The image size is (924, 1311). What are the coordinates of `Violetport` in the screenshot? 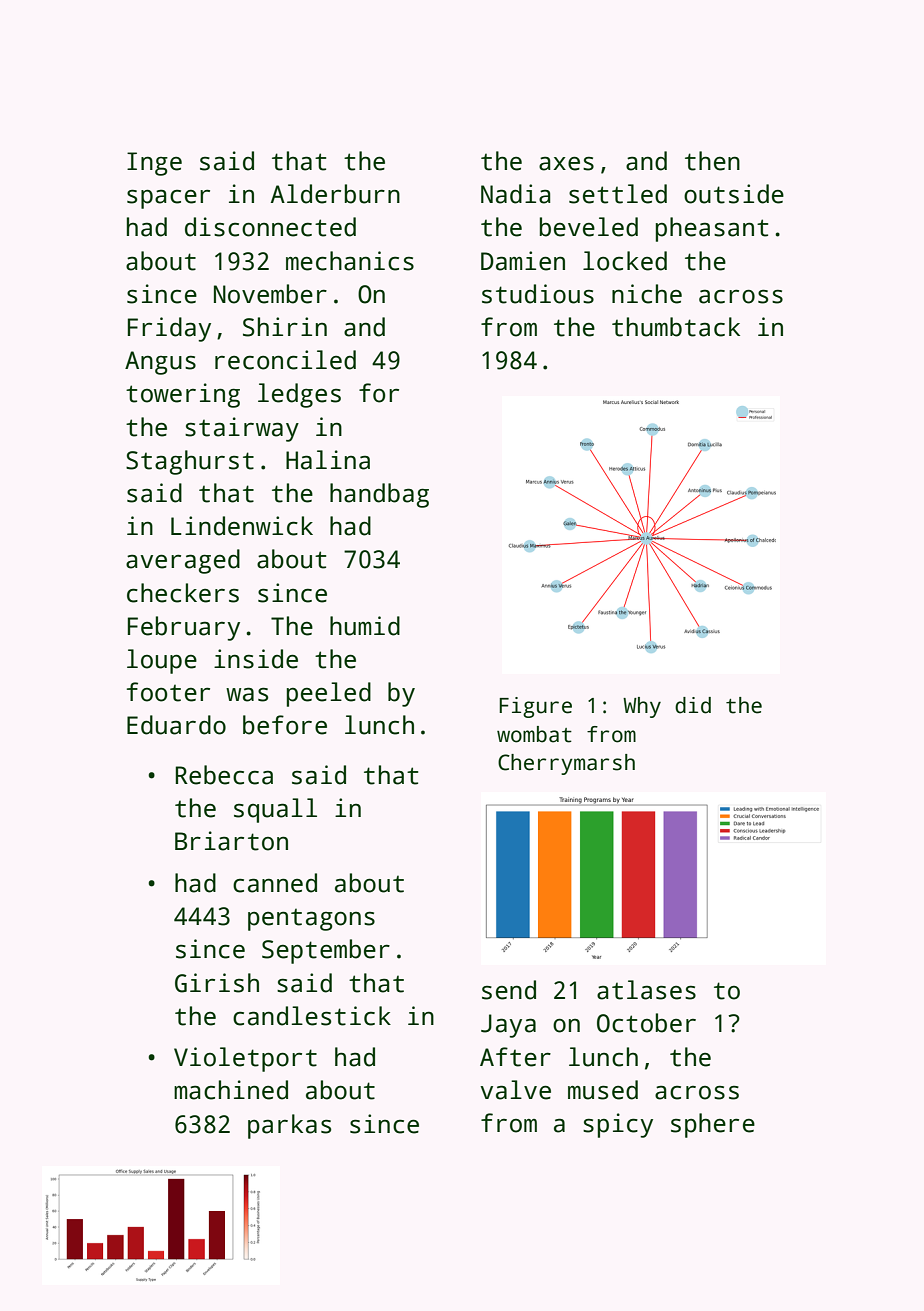 It's located at (245, 1059).
